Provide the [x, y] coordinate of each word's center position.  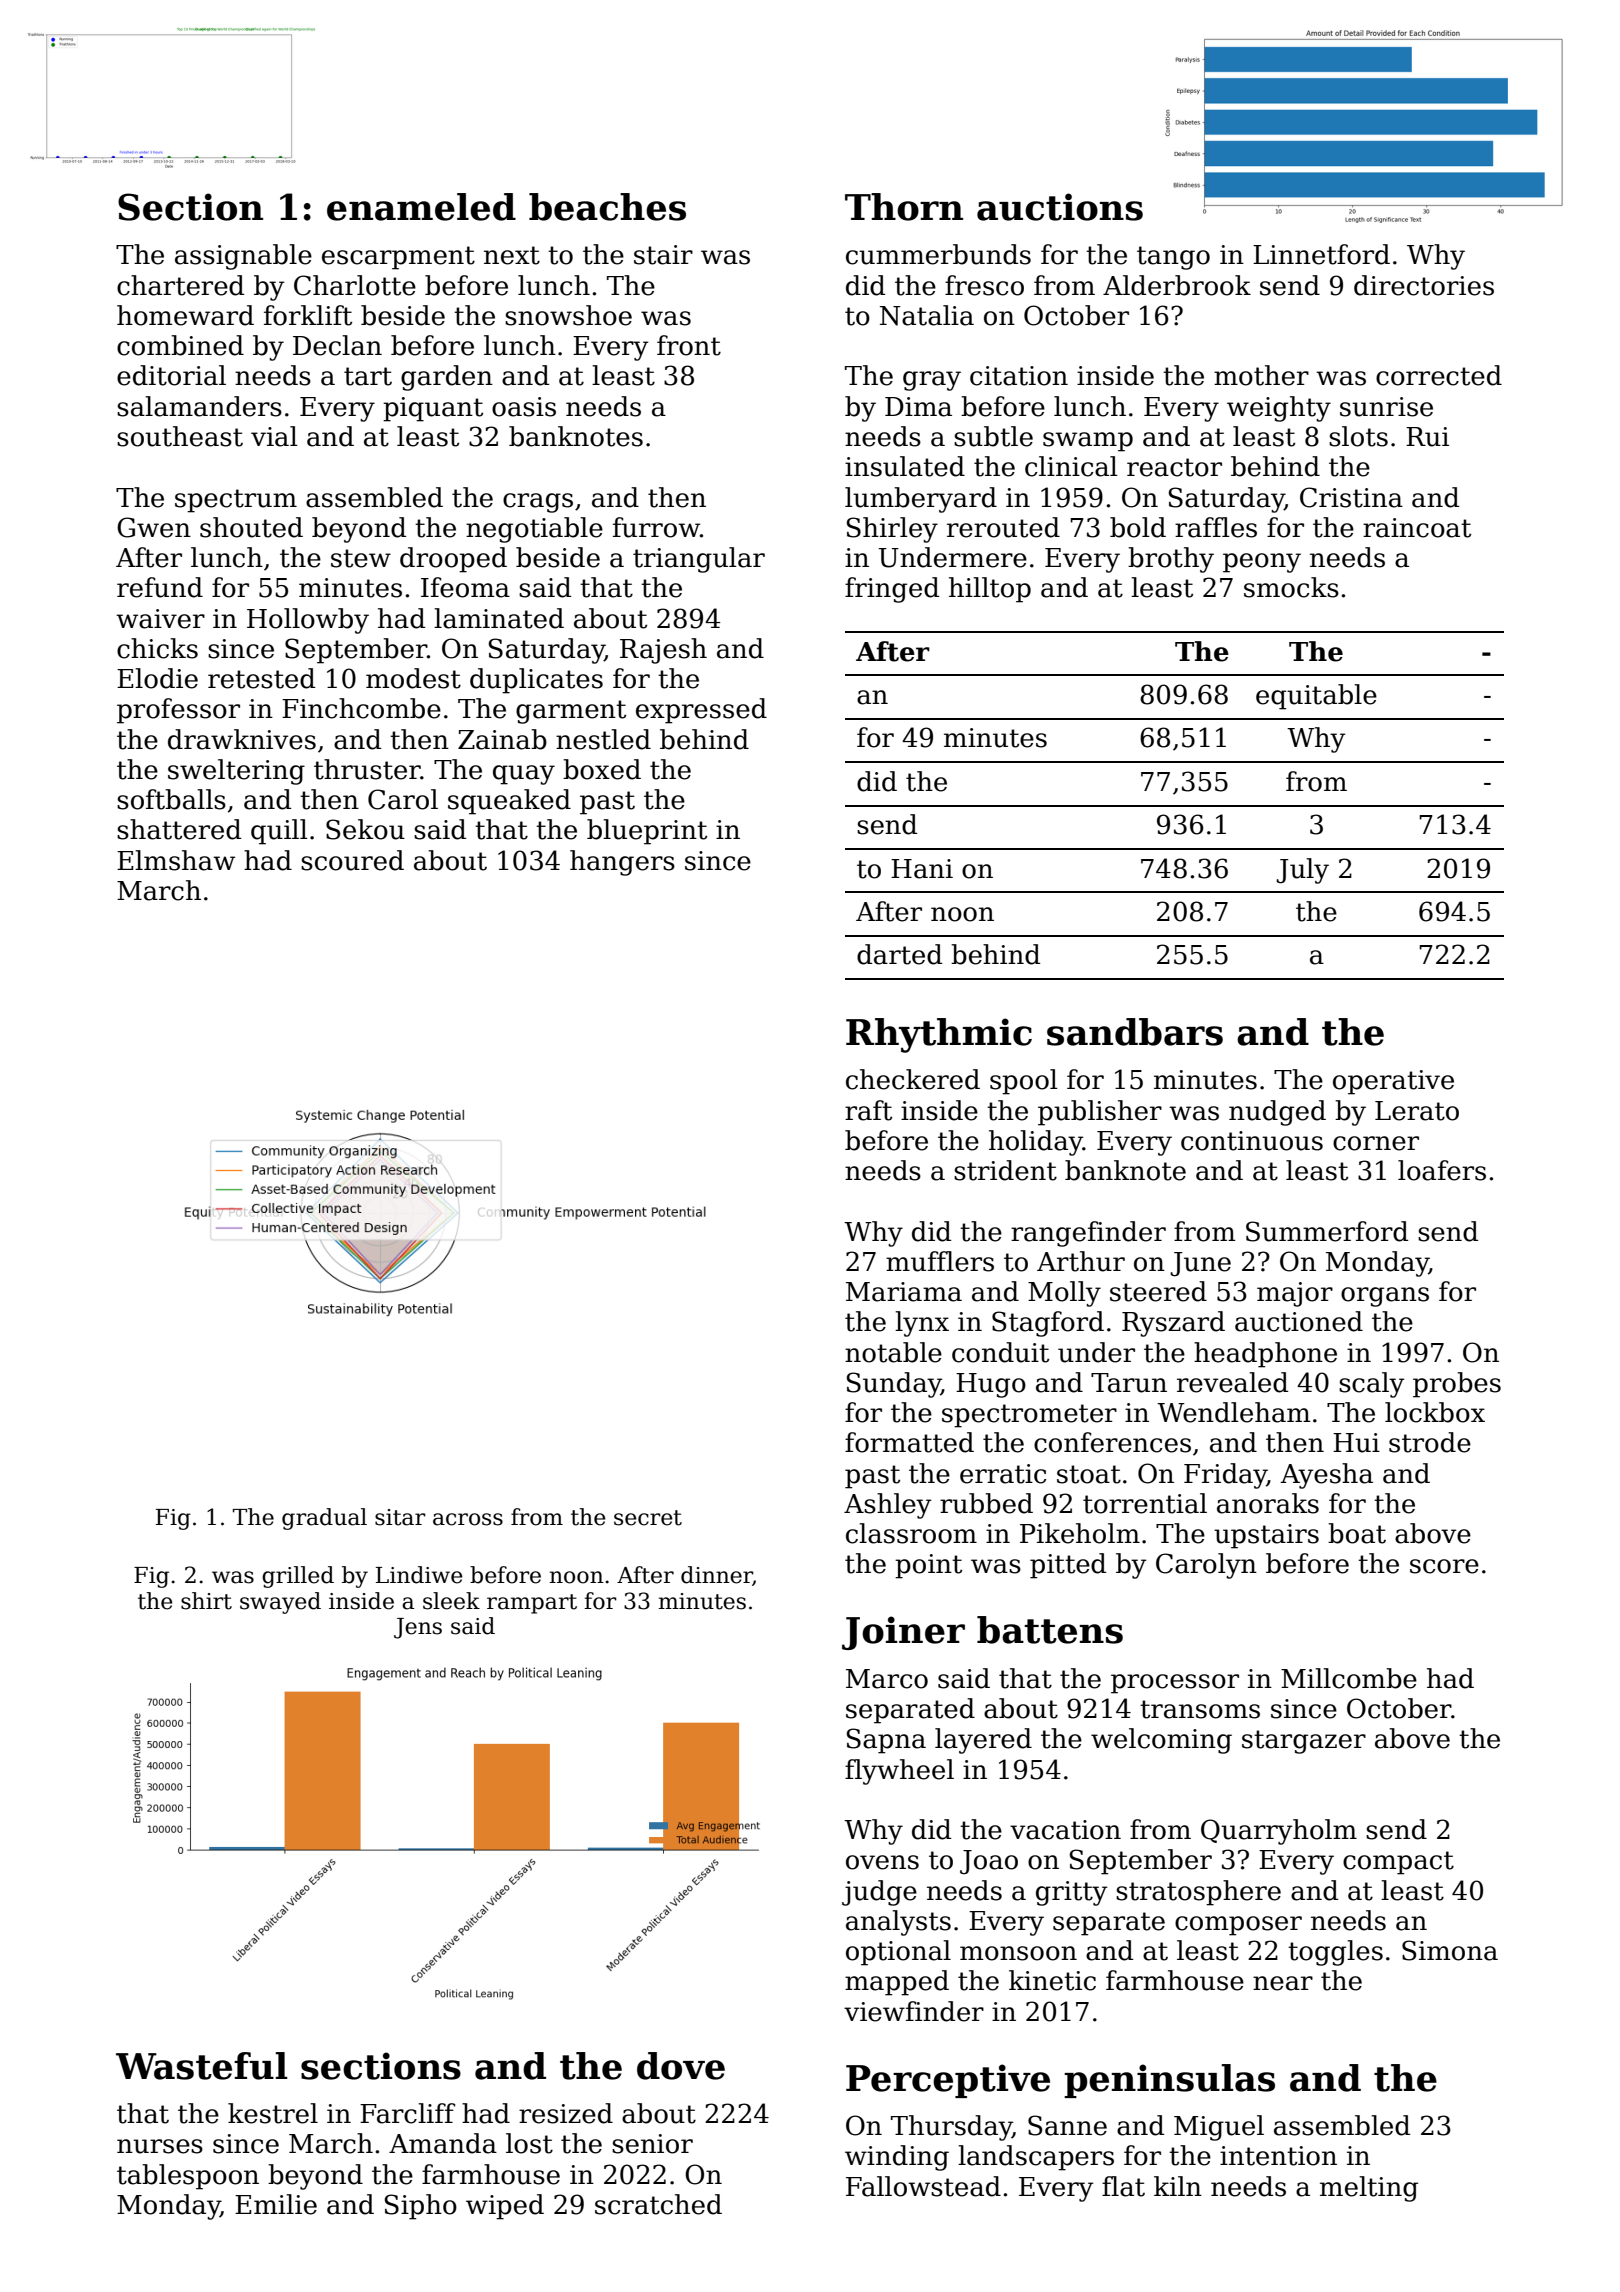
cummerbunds [938, 254]
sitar [400, 1517]
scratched [658, 2204]
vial [274, 436]
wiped [505, 2207]
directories [1424, 285]
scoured [352, 860]
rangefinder [1088, 1234]
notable [893, 1352]
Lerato [1417, 1111]
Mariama [904, 1292]
